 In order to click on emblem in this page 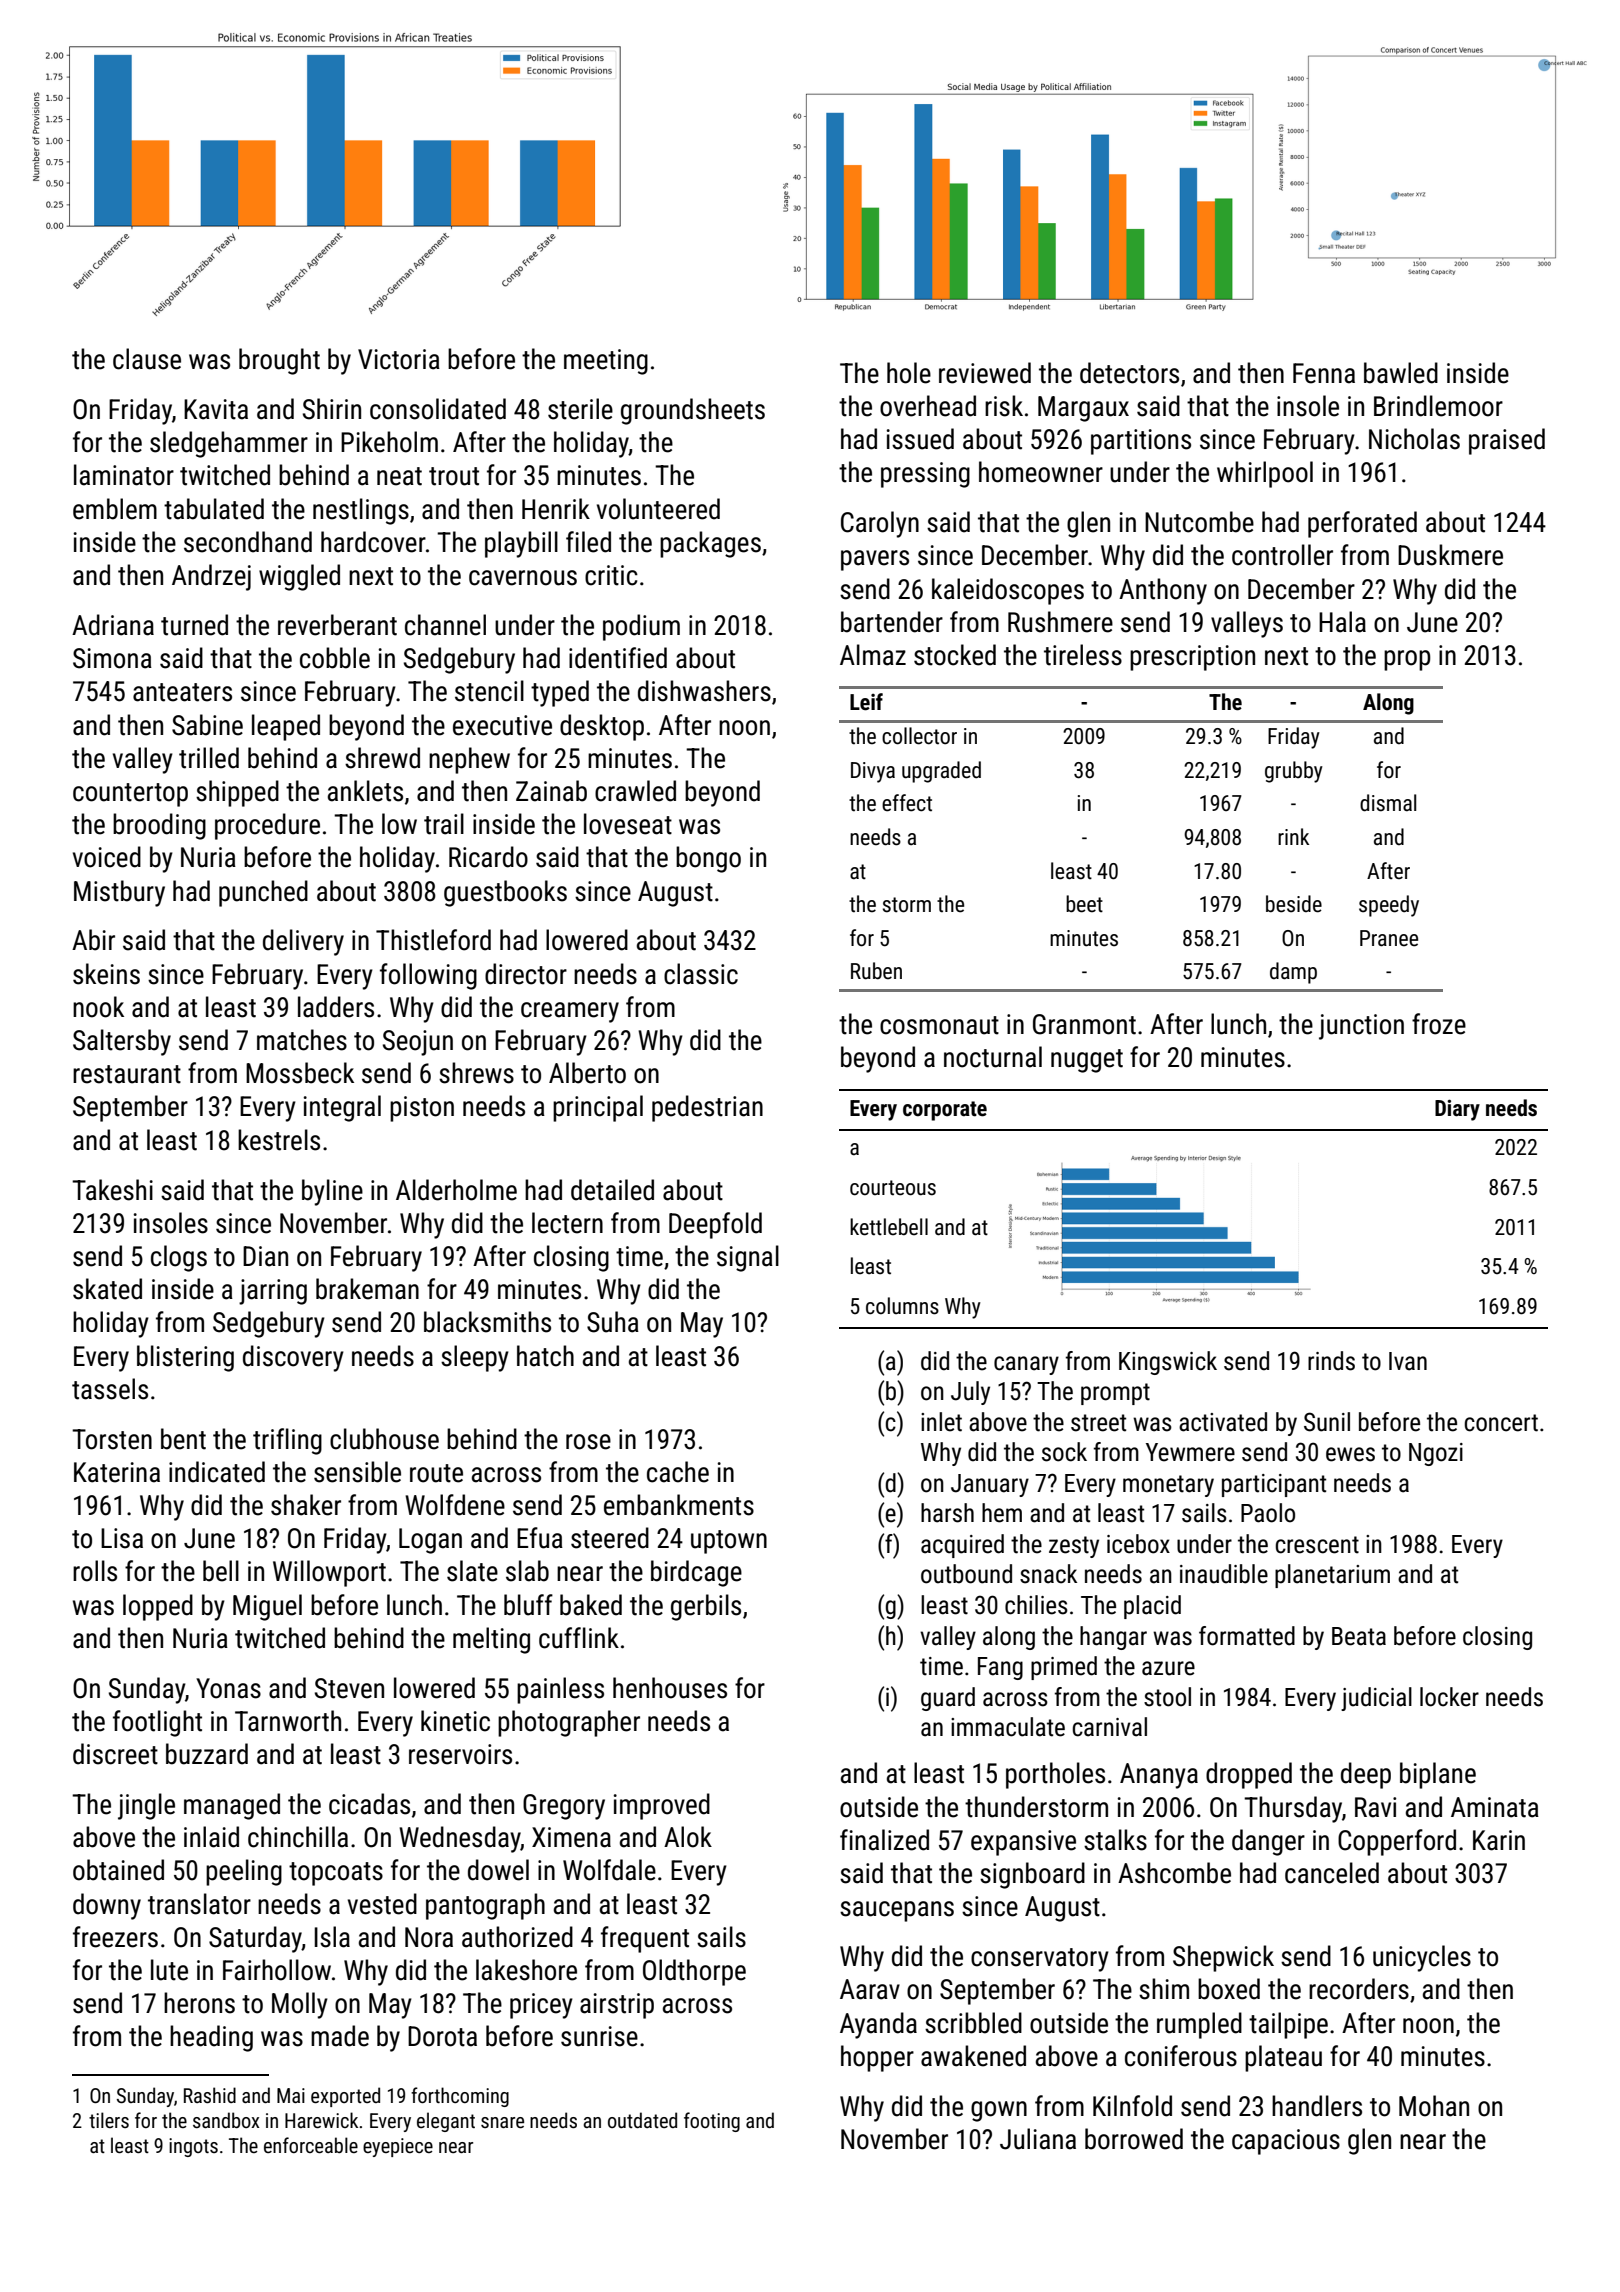, I will do `click(115, 509)`.
